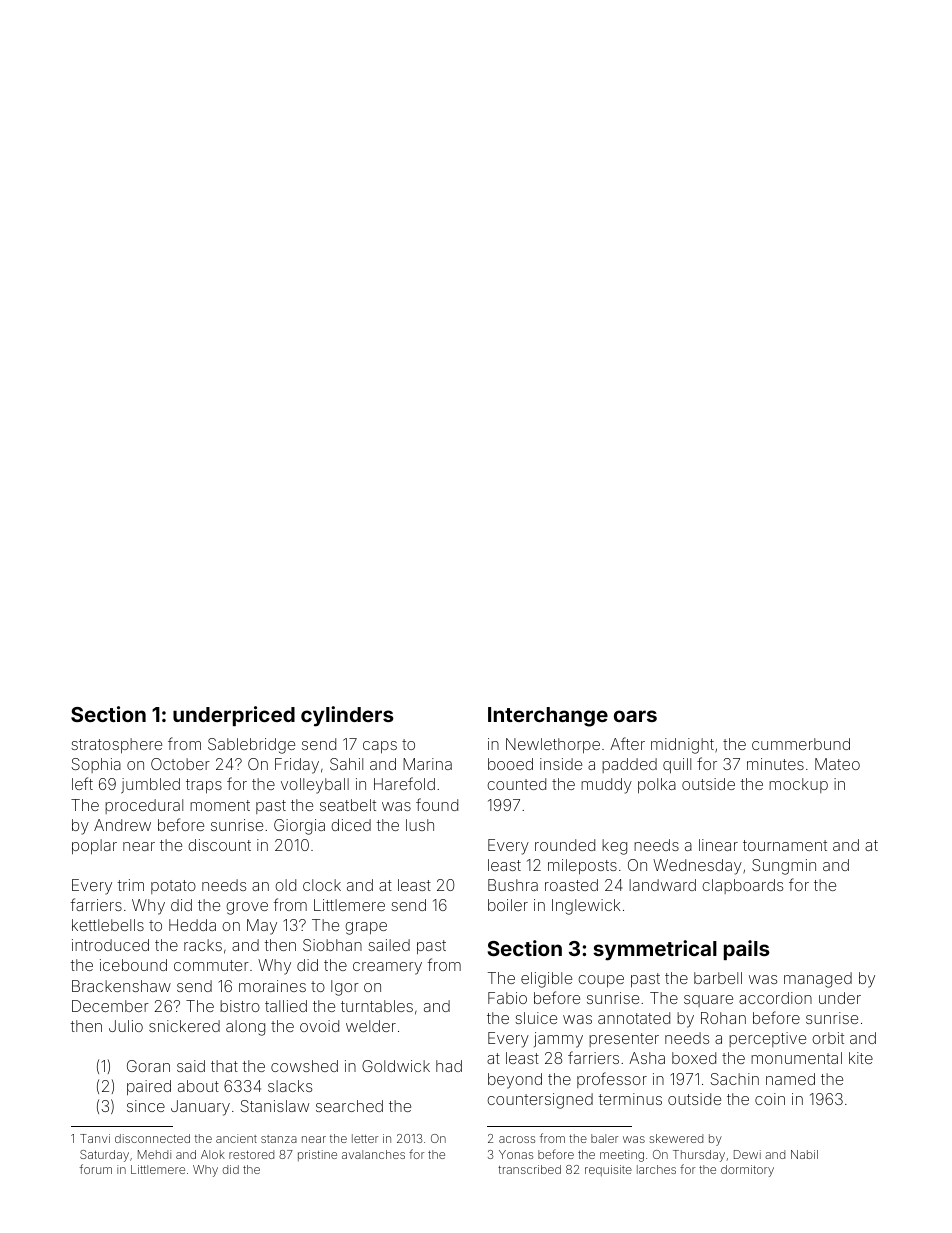  I want to click on cylinders, so click(347, 716).
